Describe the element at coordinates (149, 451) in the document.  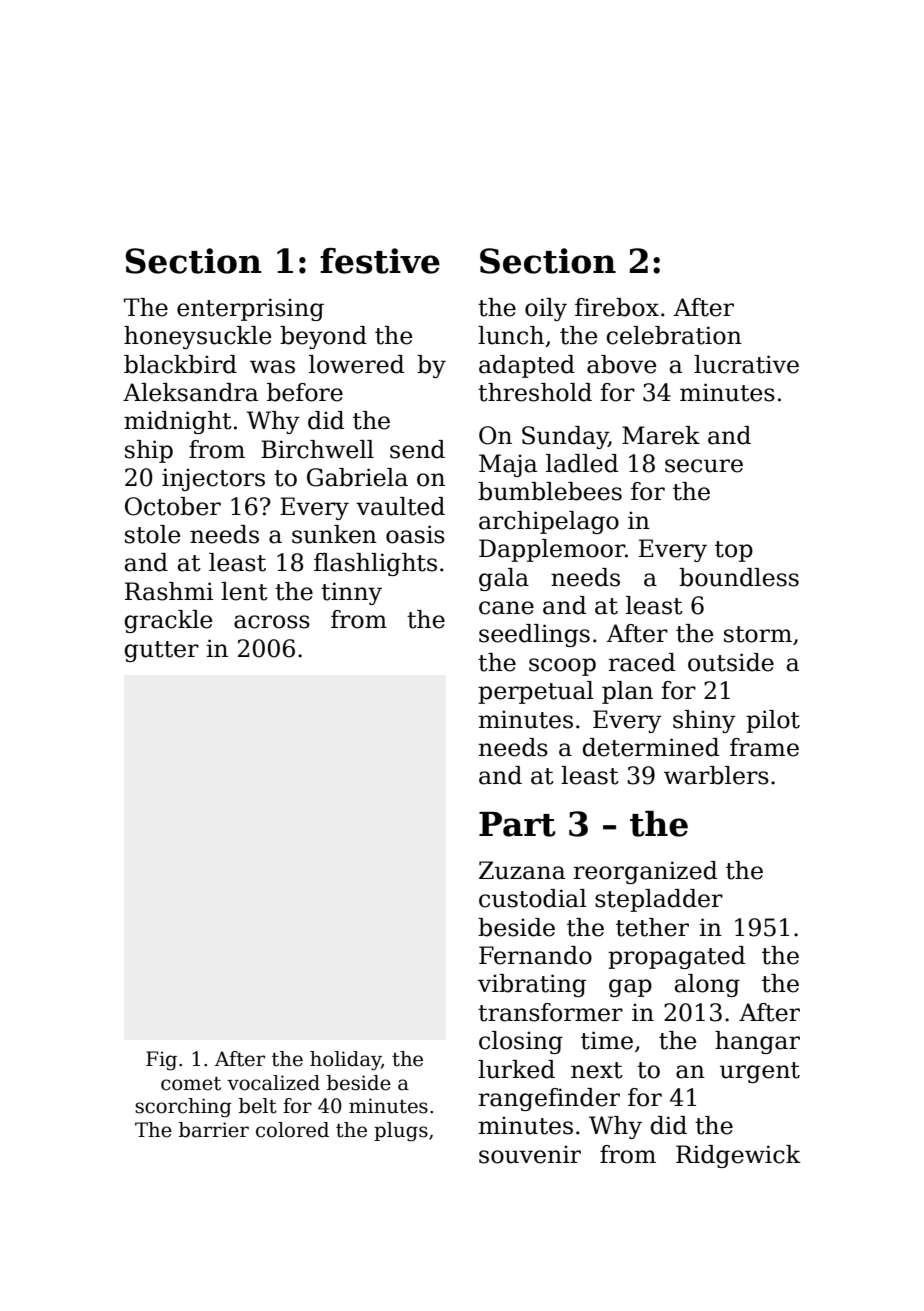
I see `ship` at that location.
